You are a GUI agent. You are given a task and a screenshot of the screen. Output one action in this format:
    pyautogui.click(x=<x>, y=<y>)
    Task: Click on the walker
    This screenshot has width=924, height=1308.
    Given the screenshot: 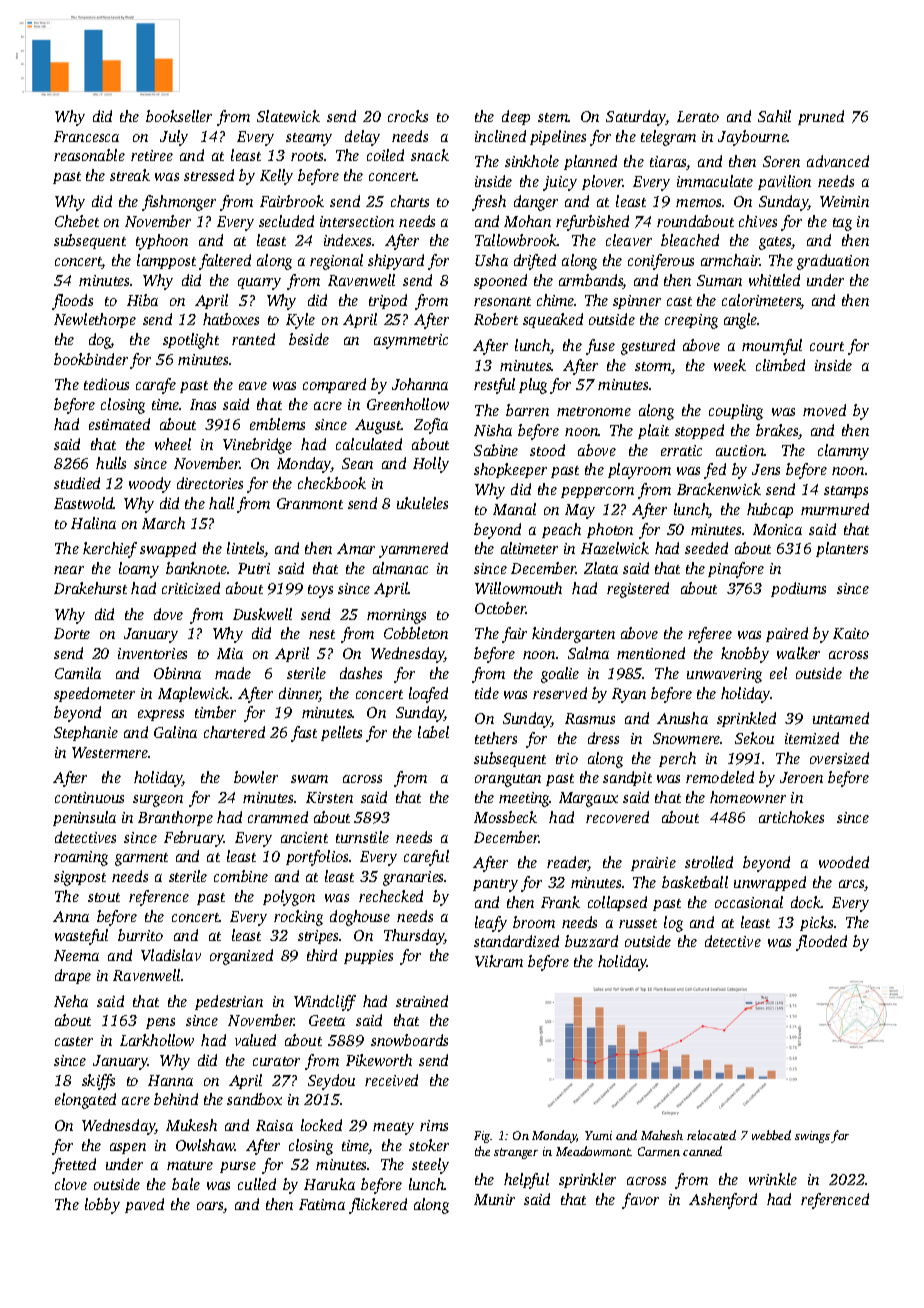 What is the action you would take?
    pyautogui.click(x=798, y=653)
